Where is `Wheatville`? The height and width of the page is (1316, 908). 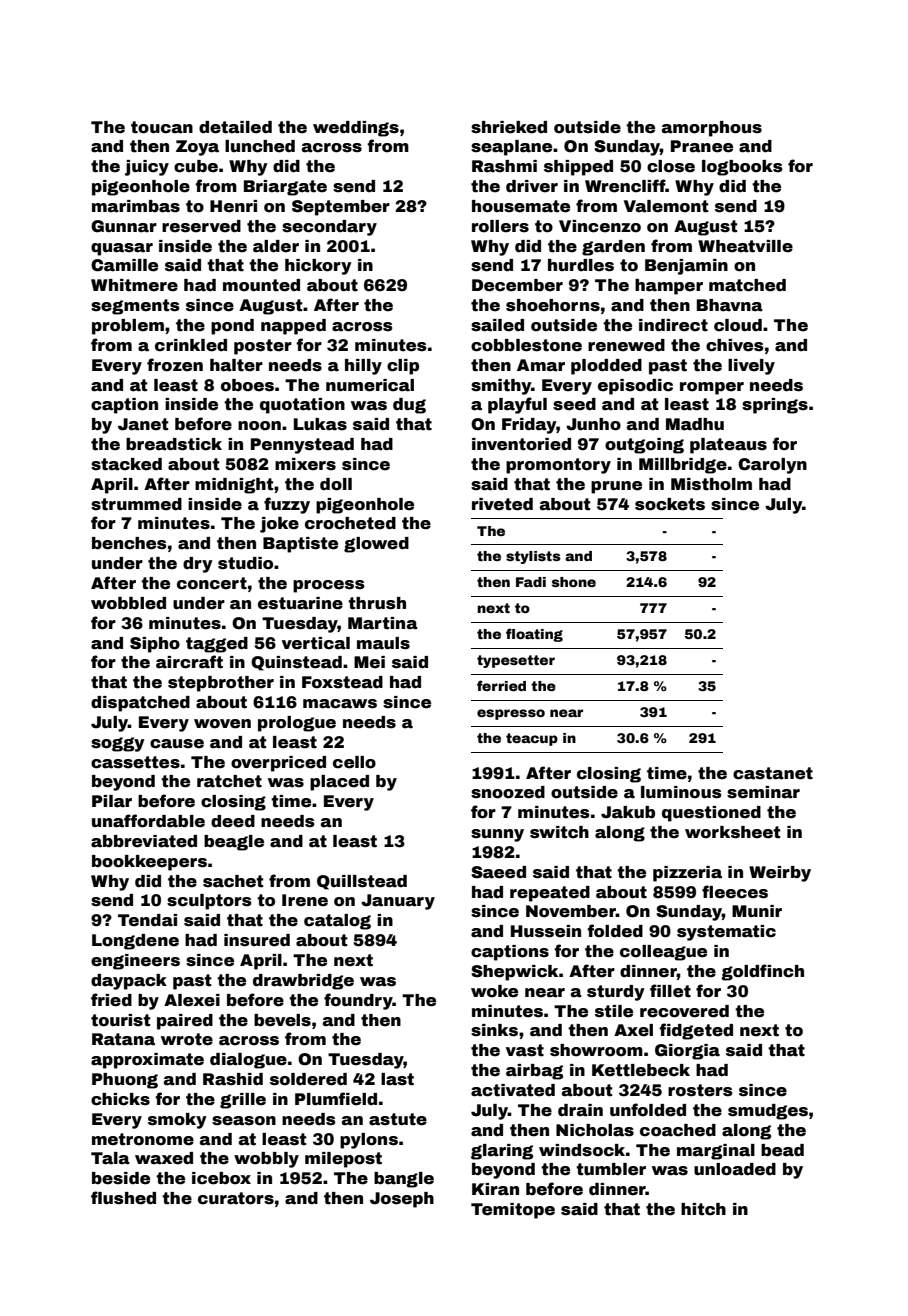
Wheatville is located at coordinates (745, 246).
